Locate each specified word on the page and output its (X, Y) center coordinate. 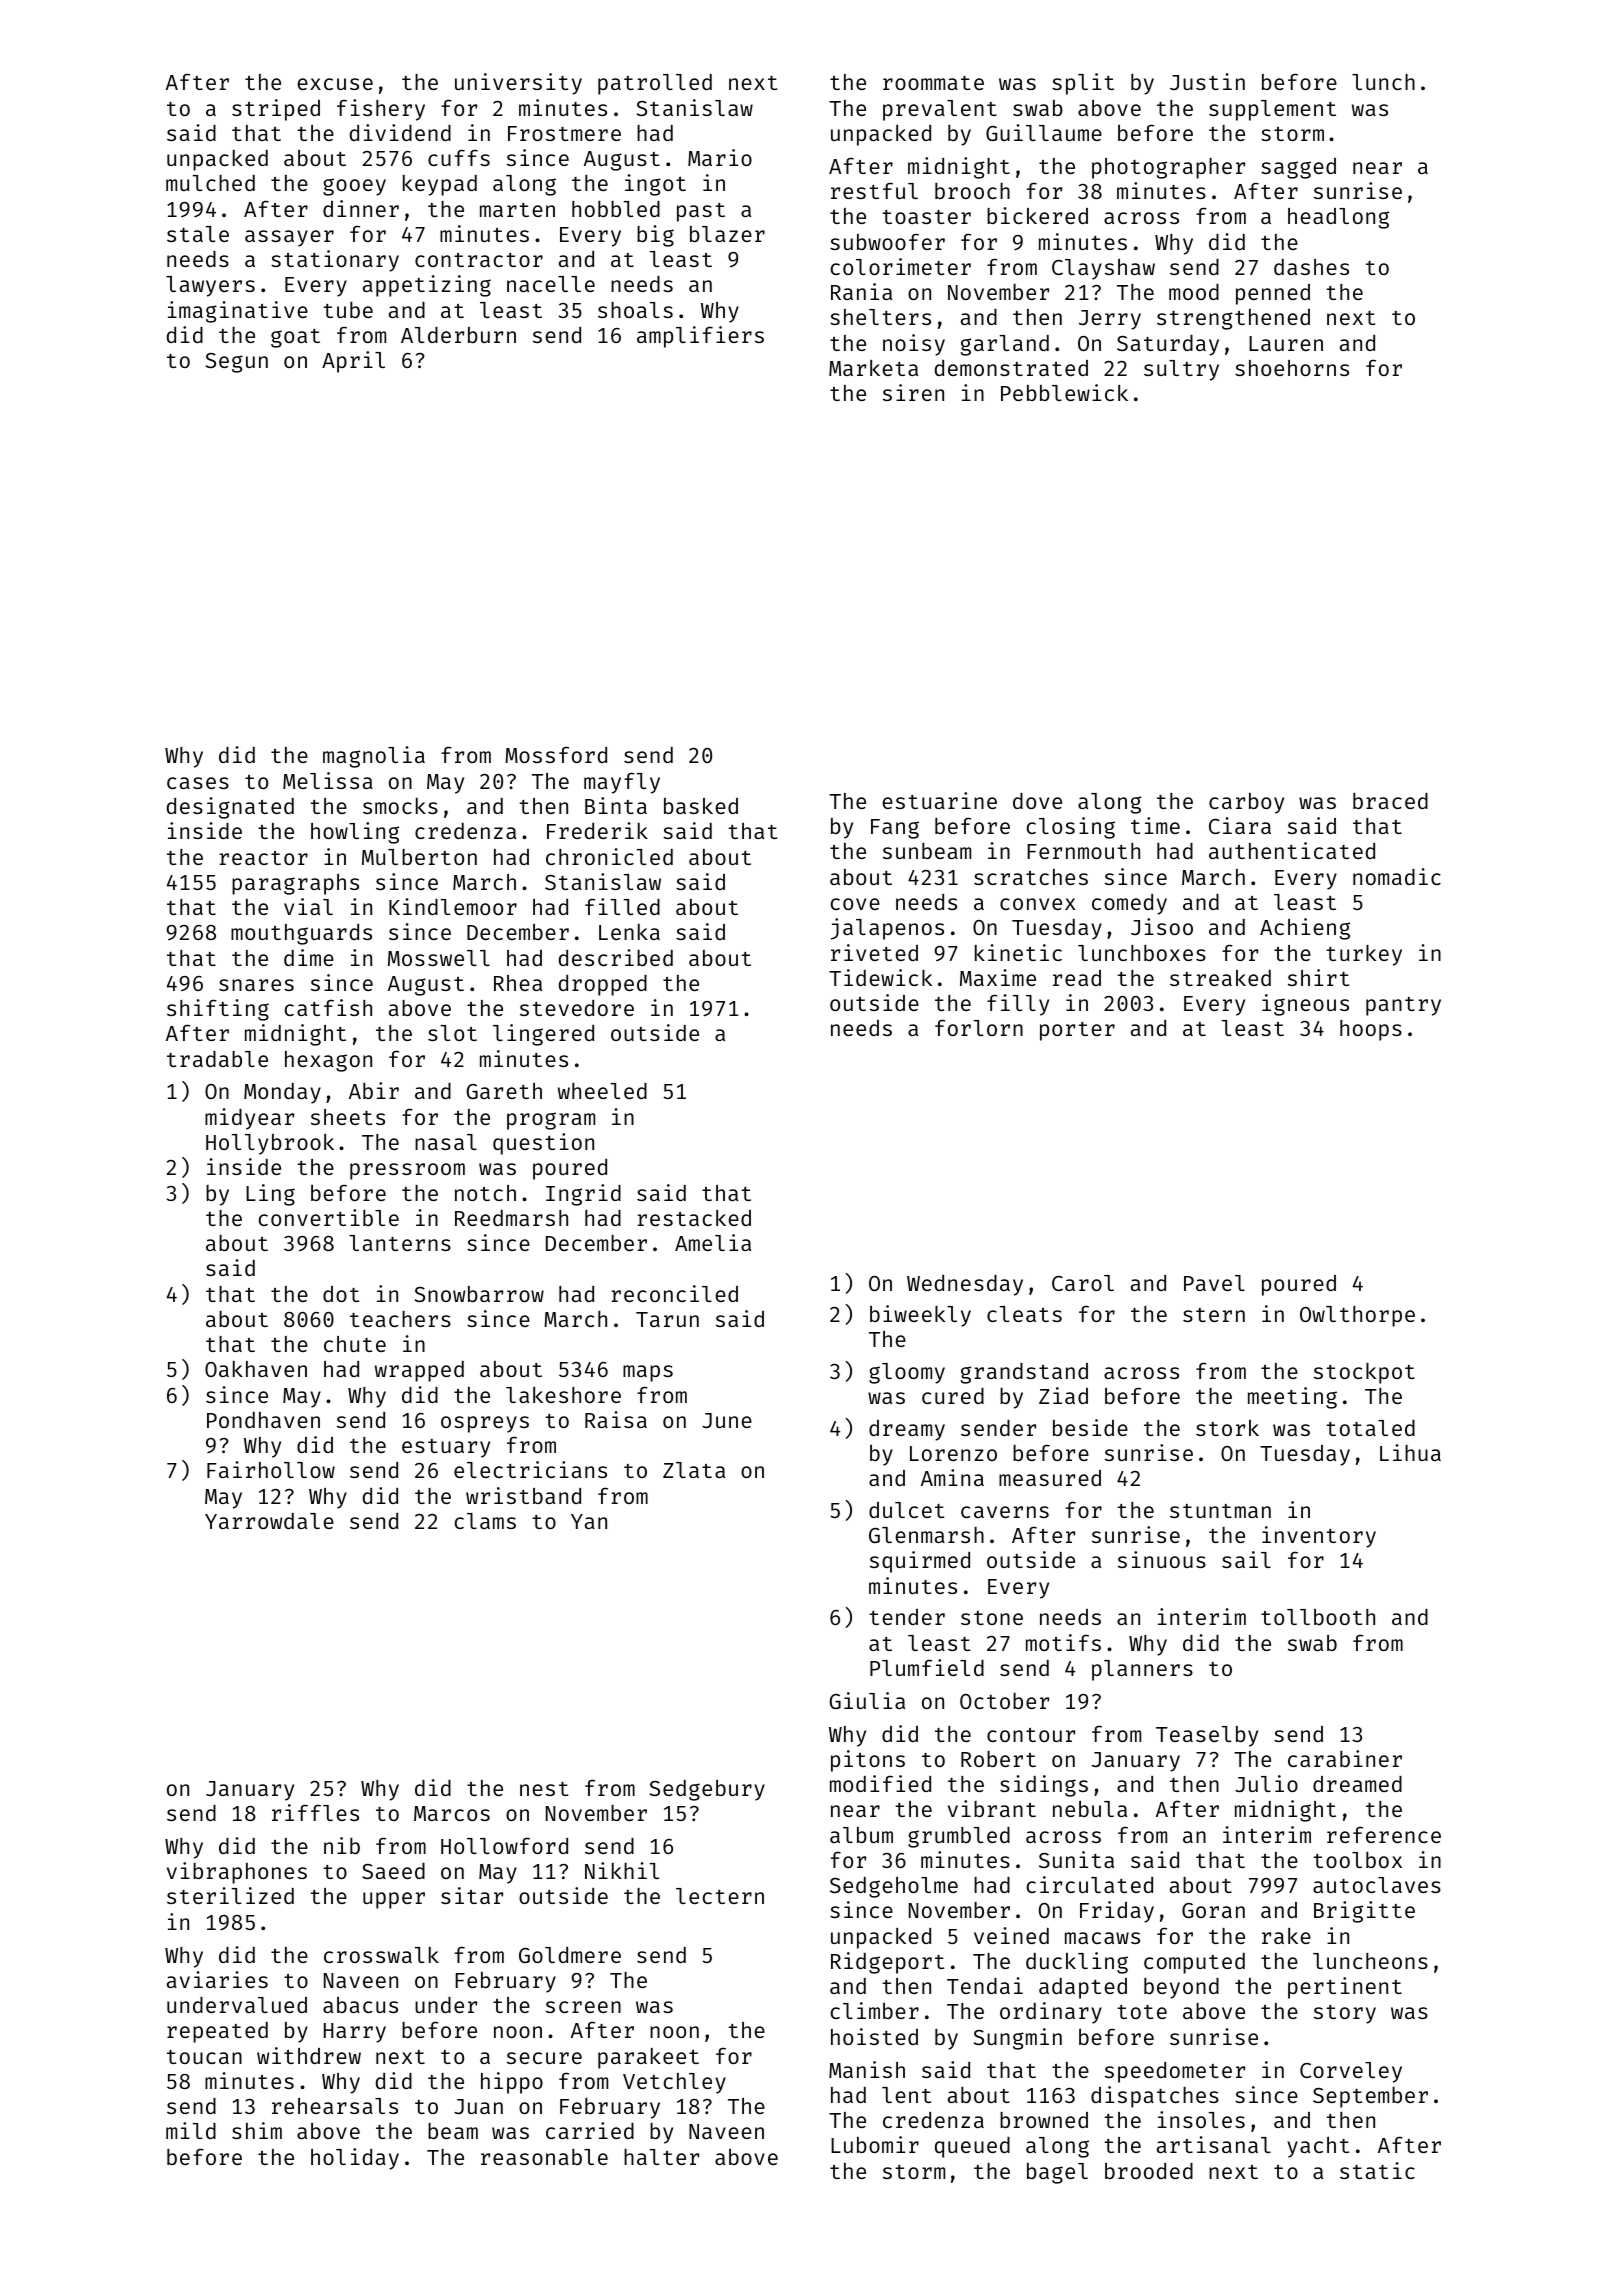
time (1155, 825)
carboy (1246, 803)
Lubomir (875, 2144)
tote (1142, 2012)
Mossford (556, 754)
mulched (210, 183)
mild (191, 2130)
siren (913, 392)
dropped (602, 985)
